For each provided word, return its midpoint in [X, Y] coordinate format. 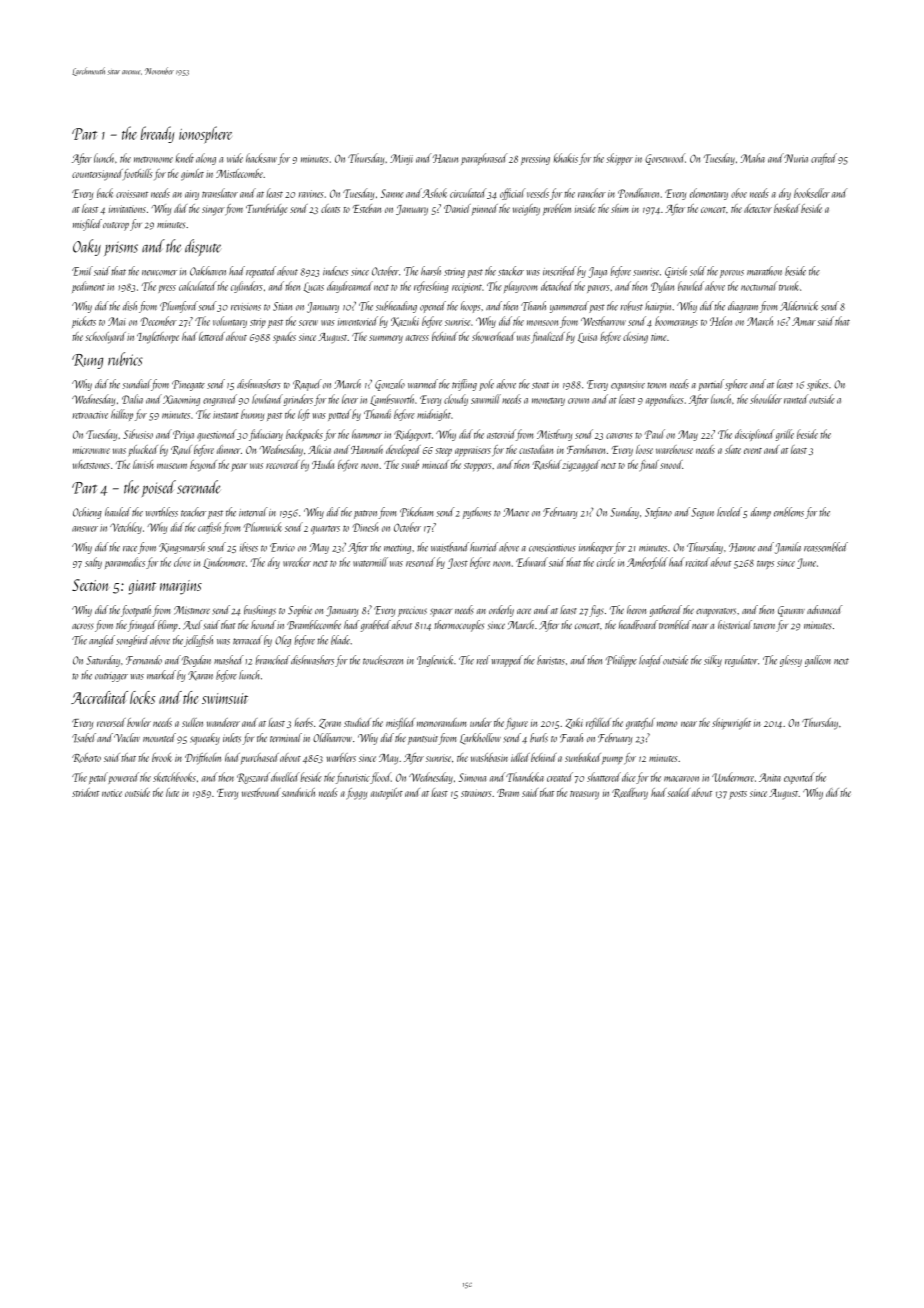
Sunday [624, 513]
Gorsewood [665, 159]
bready [158, 134]
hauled [118, 512]
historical [735, 625]
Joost [458, 563]
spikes [817, 385]
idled [520, 757]
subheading [396, 307]
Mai [117, 321]
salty [93, 563]
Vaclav [127, 737]
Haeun [445, 158]
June [806, 563]
